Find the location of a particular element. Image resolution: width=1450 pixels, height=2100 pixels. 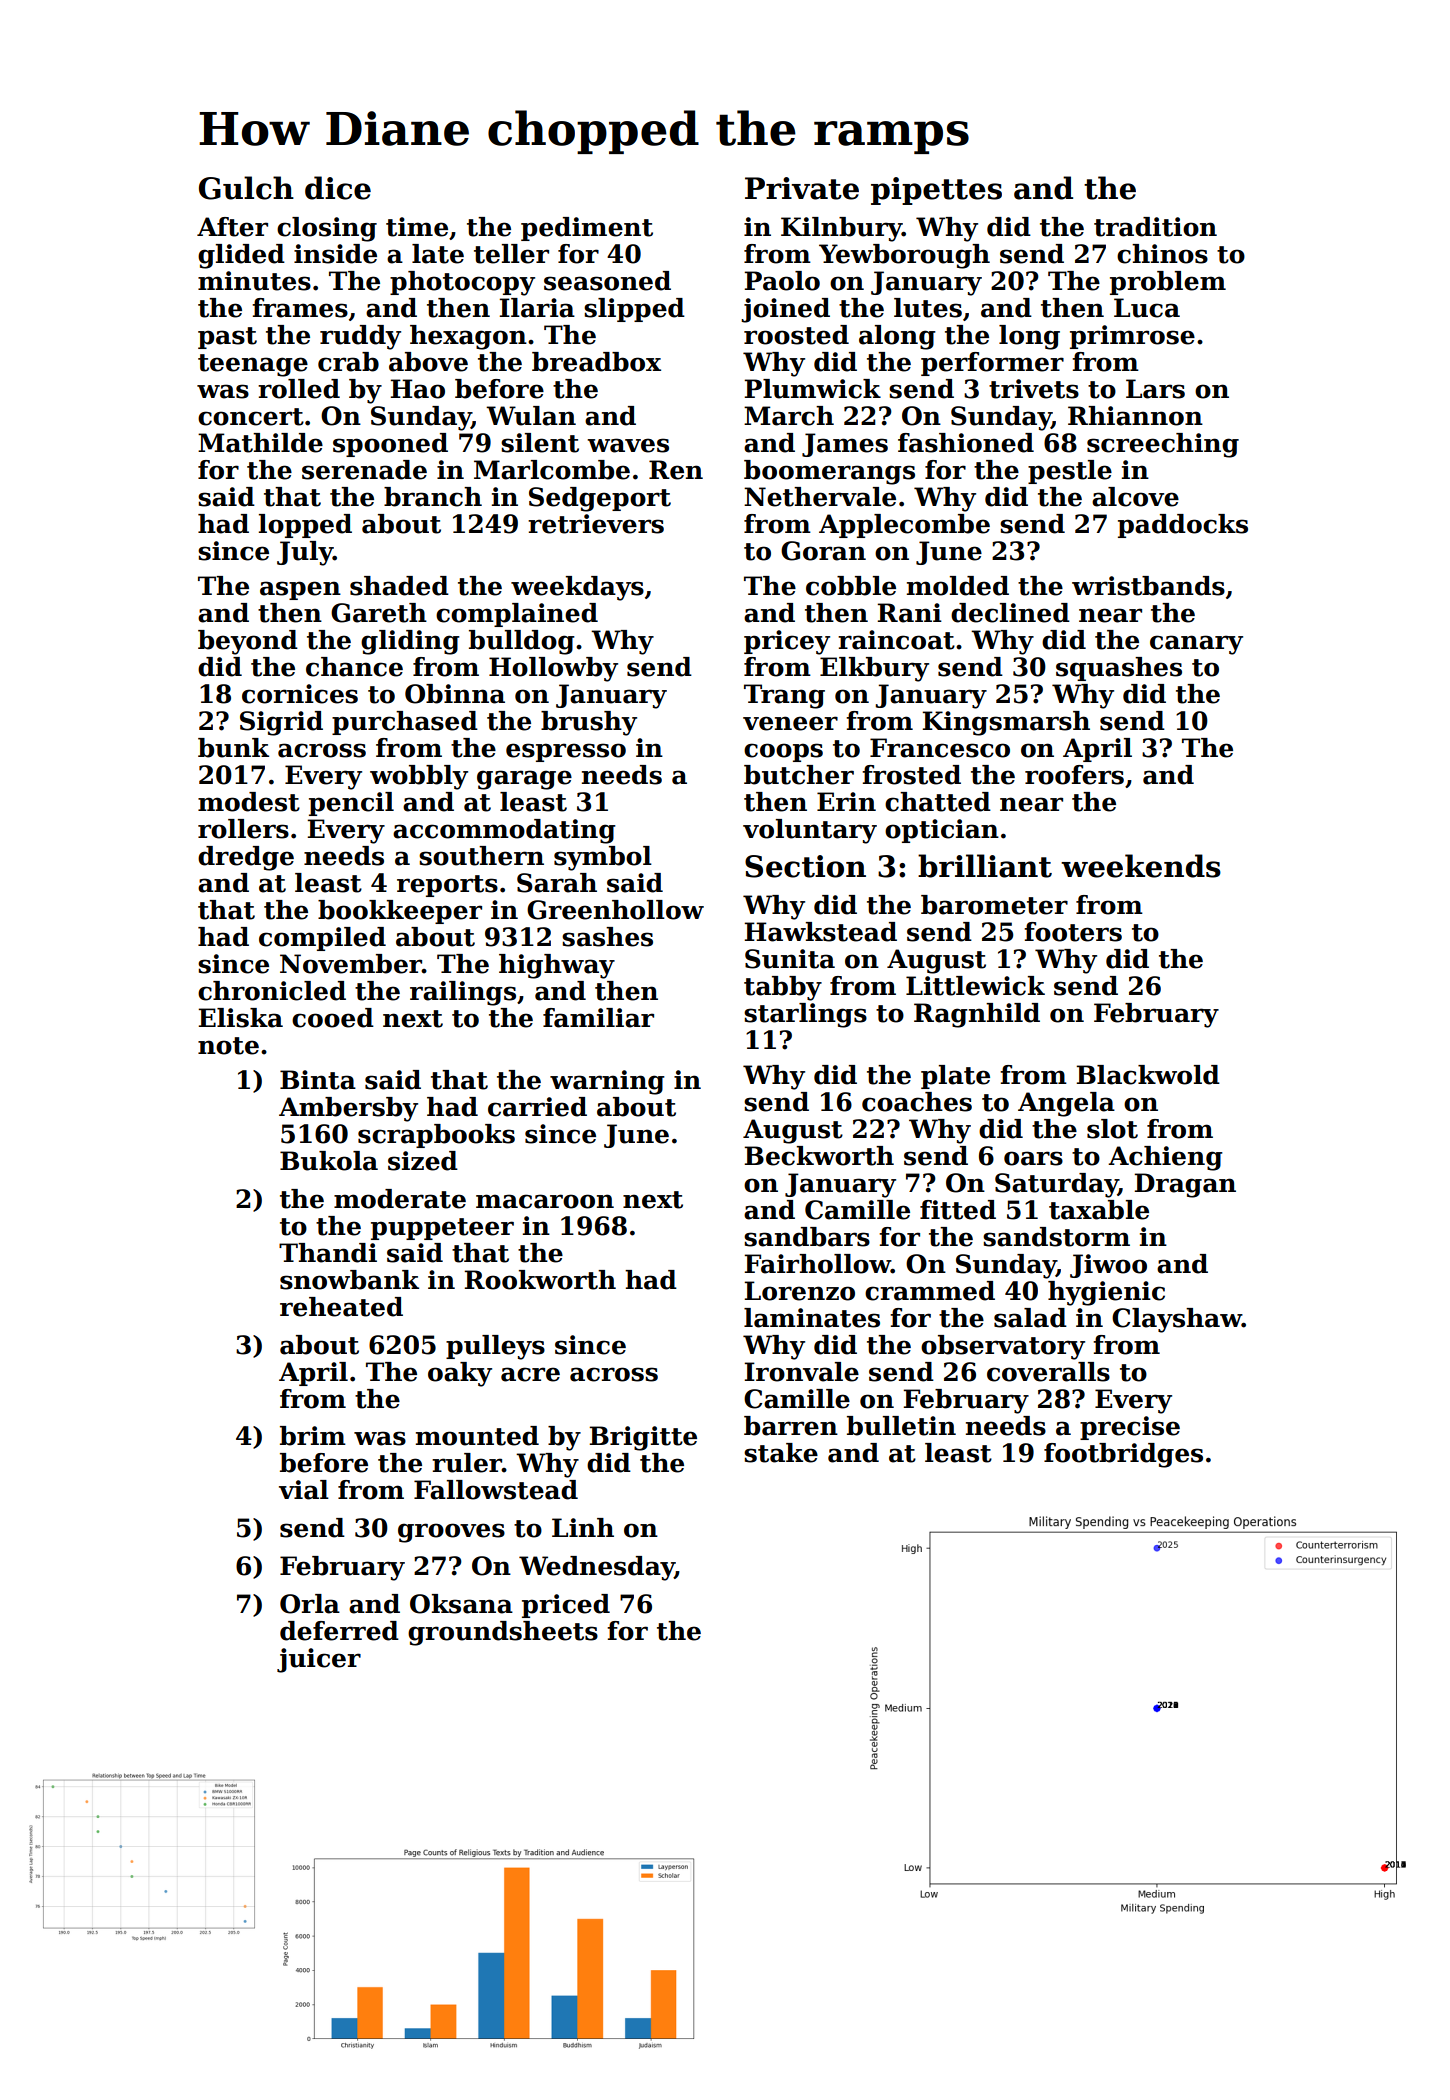

groundsheets is located at coordinates (503, 1633).
